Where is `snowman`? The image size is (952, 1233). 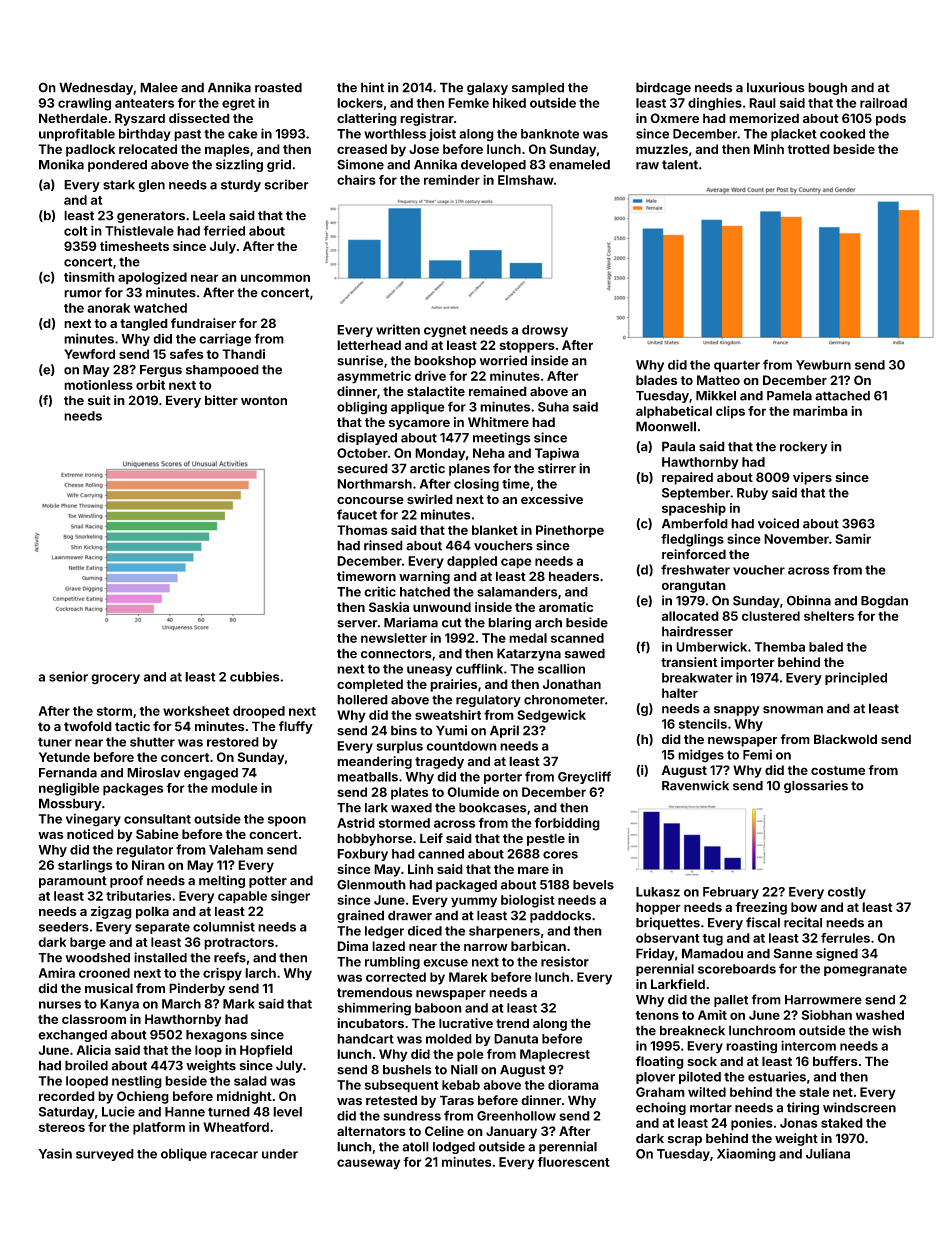 snowman is located at coordinates (793, 710).
